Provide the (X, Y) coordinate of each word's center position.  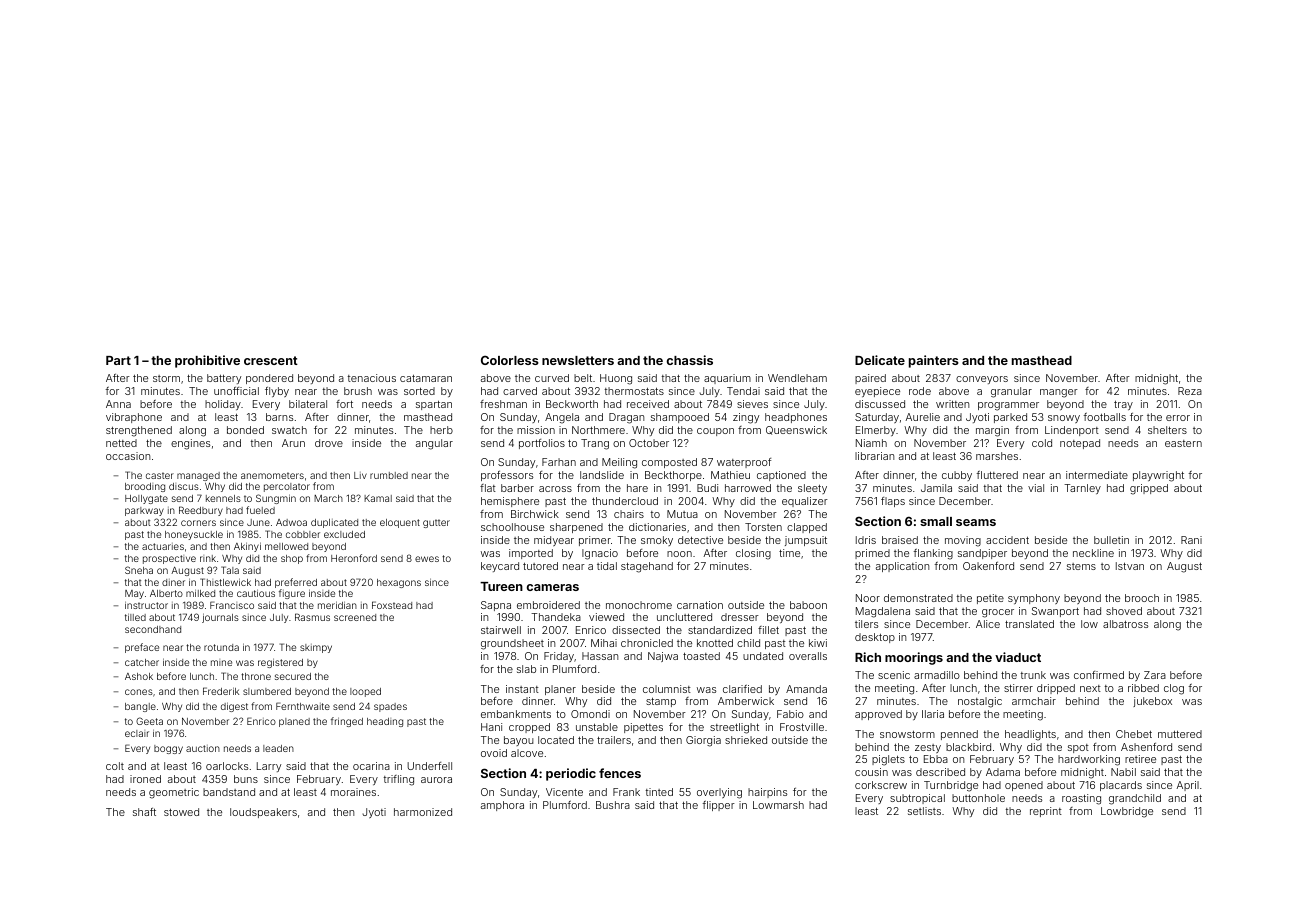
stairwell (501, 630)
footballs (1104, 417)
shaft (144, 812)
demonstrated (918, 598)
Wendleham (797, 378)
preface (142, 648)
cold (1042, 443)
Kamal (378, 498)
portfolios (542, 444)
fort (344, 404)
